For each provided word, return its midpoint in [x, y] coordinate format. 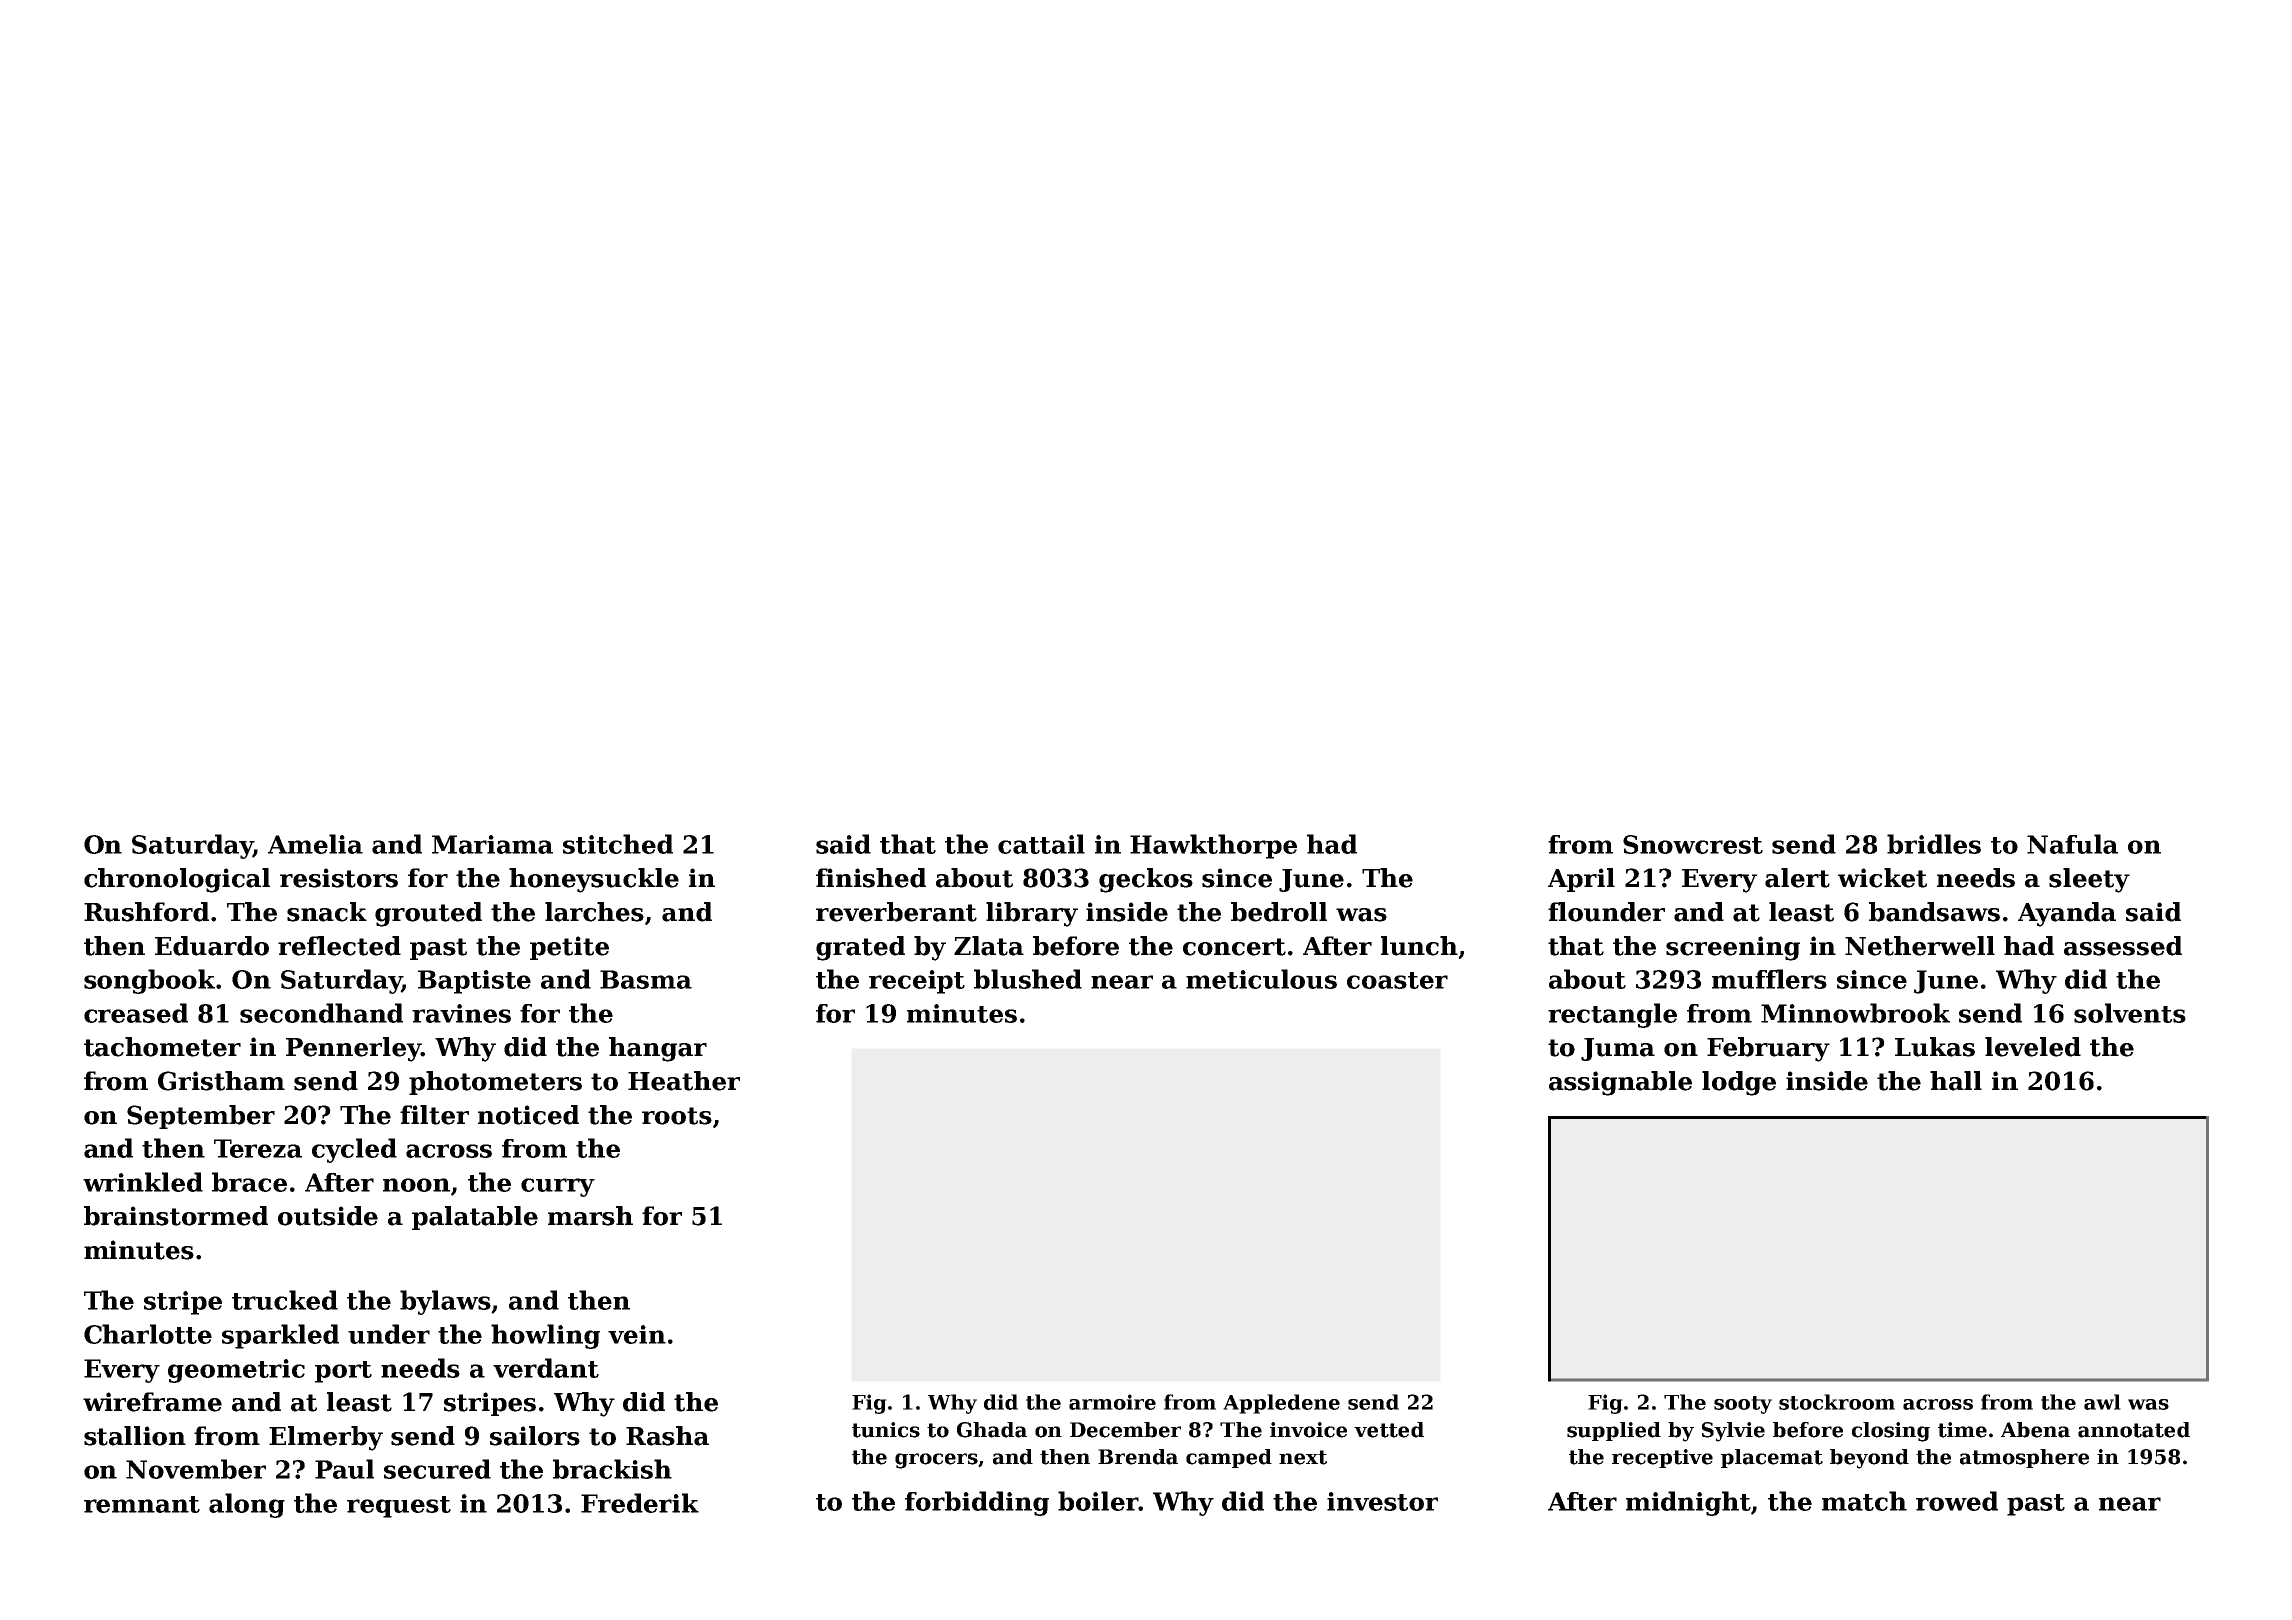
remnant [142, 1504]
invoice [1308, 1430]
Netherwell [1920, 946]
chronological [177, 880]
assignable [1620, 1083]
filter [434, 1115]
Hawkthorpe [1213, 846]
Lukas [1935, 1047]
